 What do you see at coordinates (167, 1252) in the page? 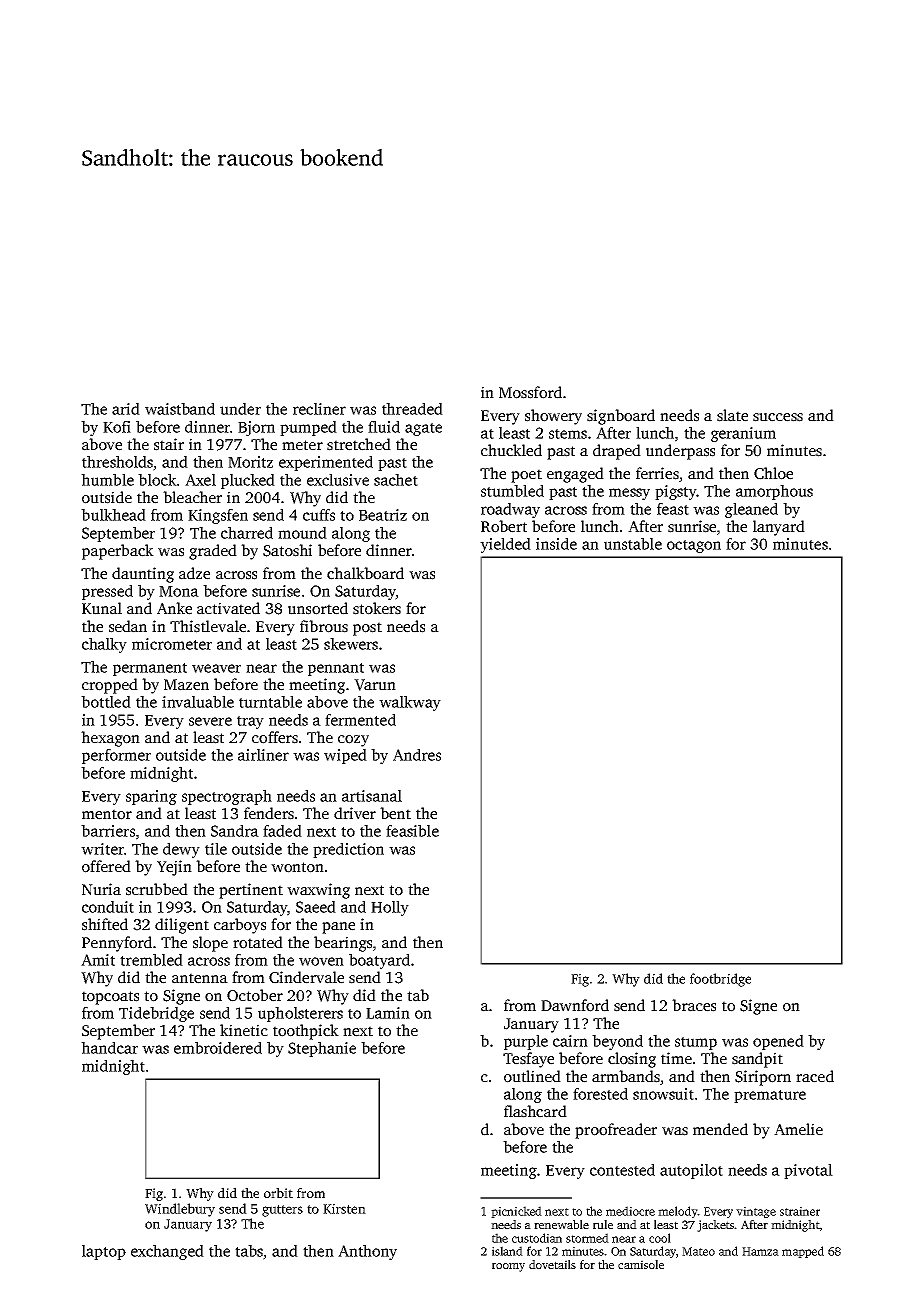
I see `exchanged` at bounding box center [167, 1252].
